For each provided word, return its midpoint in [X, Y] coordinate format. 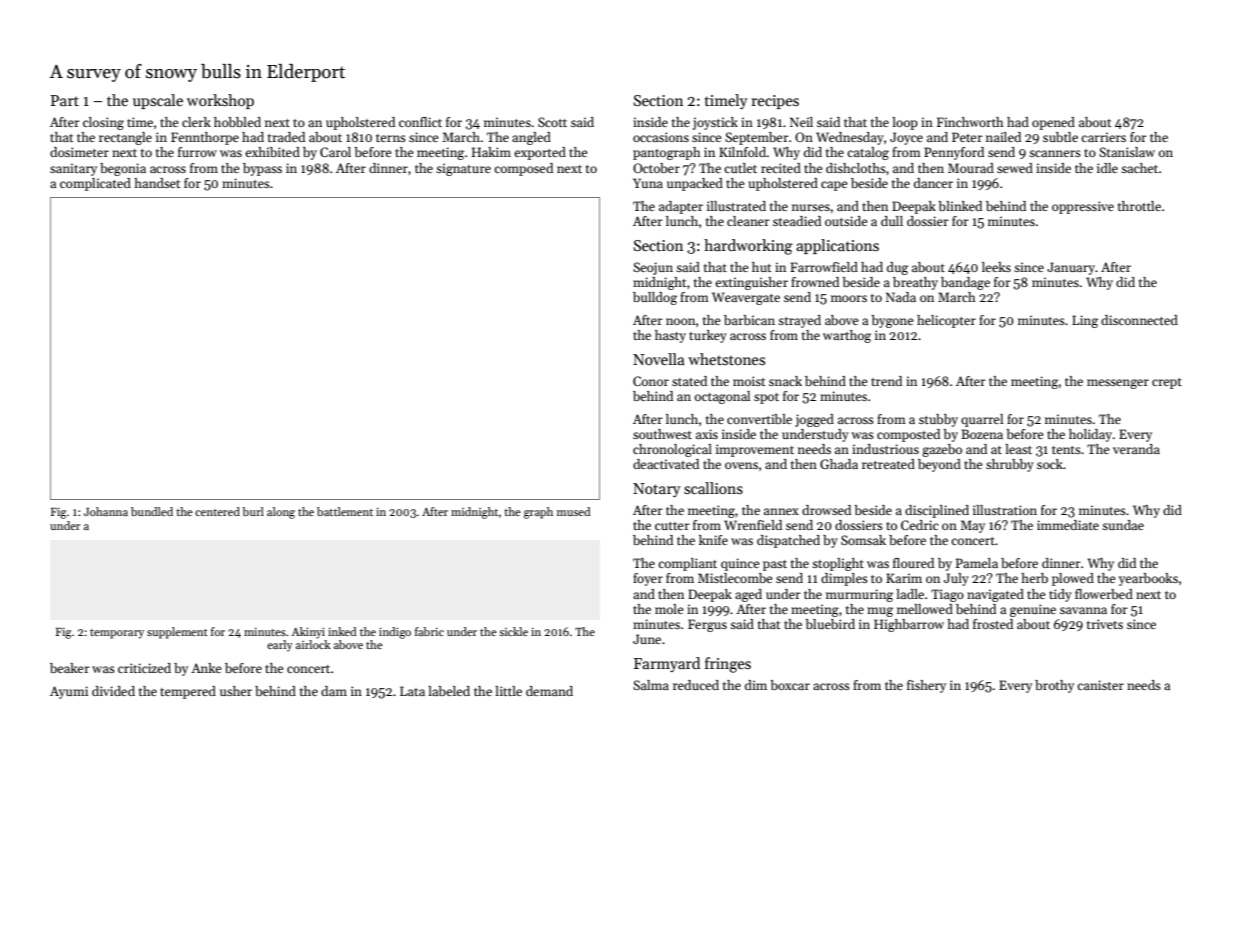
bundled [152, 511]
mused [574, 511]
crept [1167, 383]
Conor [651, 381]
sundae [1123, 525]
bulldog [655, 298]
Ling [1085, 321]
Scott [552, 122]
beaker [70, 668]
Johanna [106, 511]
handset [157, 183]
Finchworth [970, 122]
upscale [158, 101]
